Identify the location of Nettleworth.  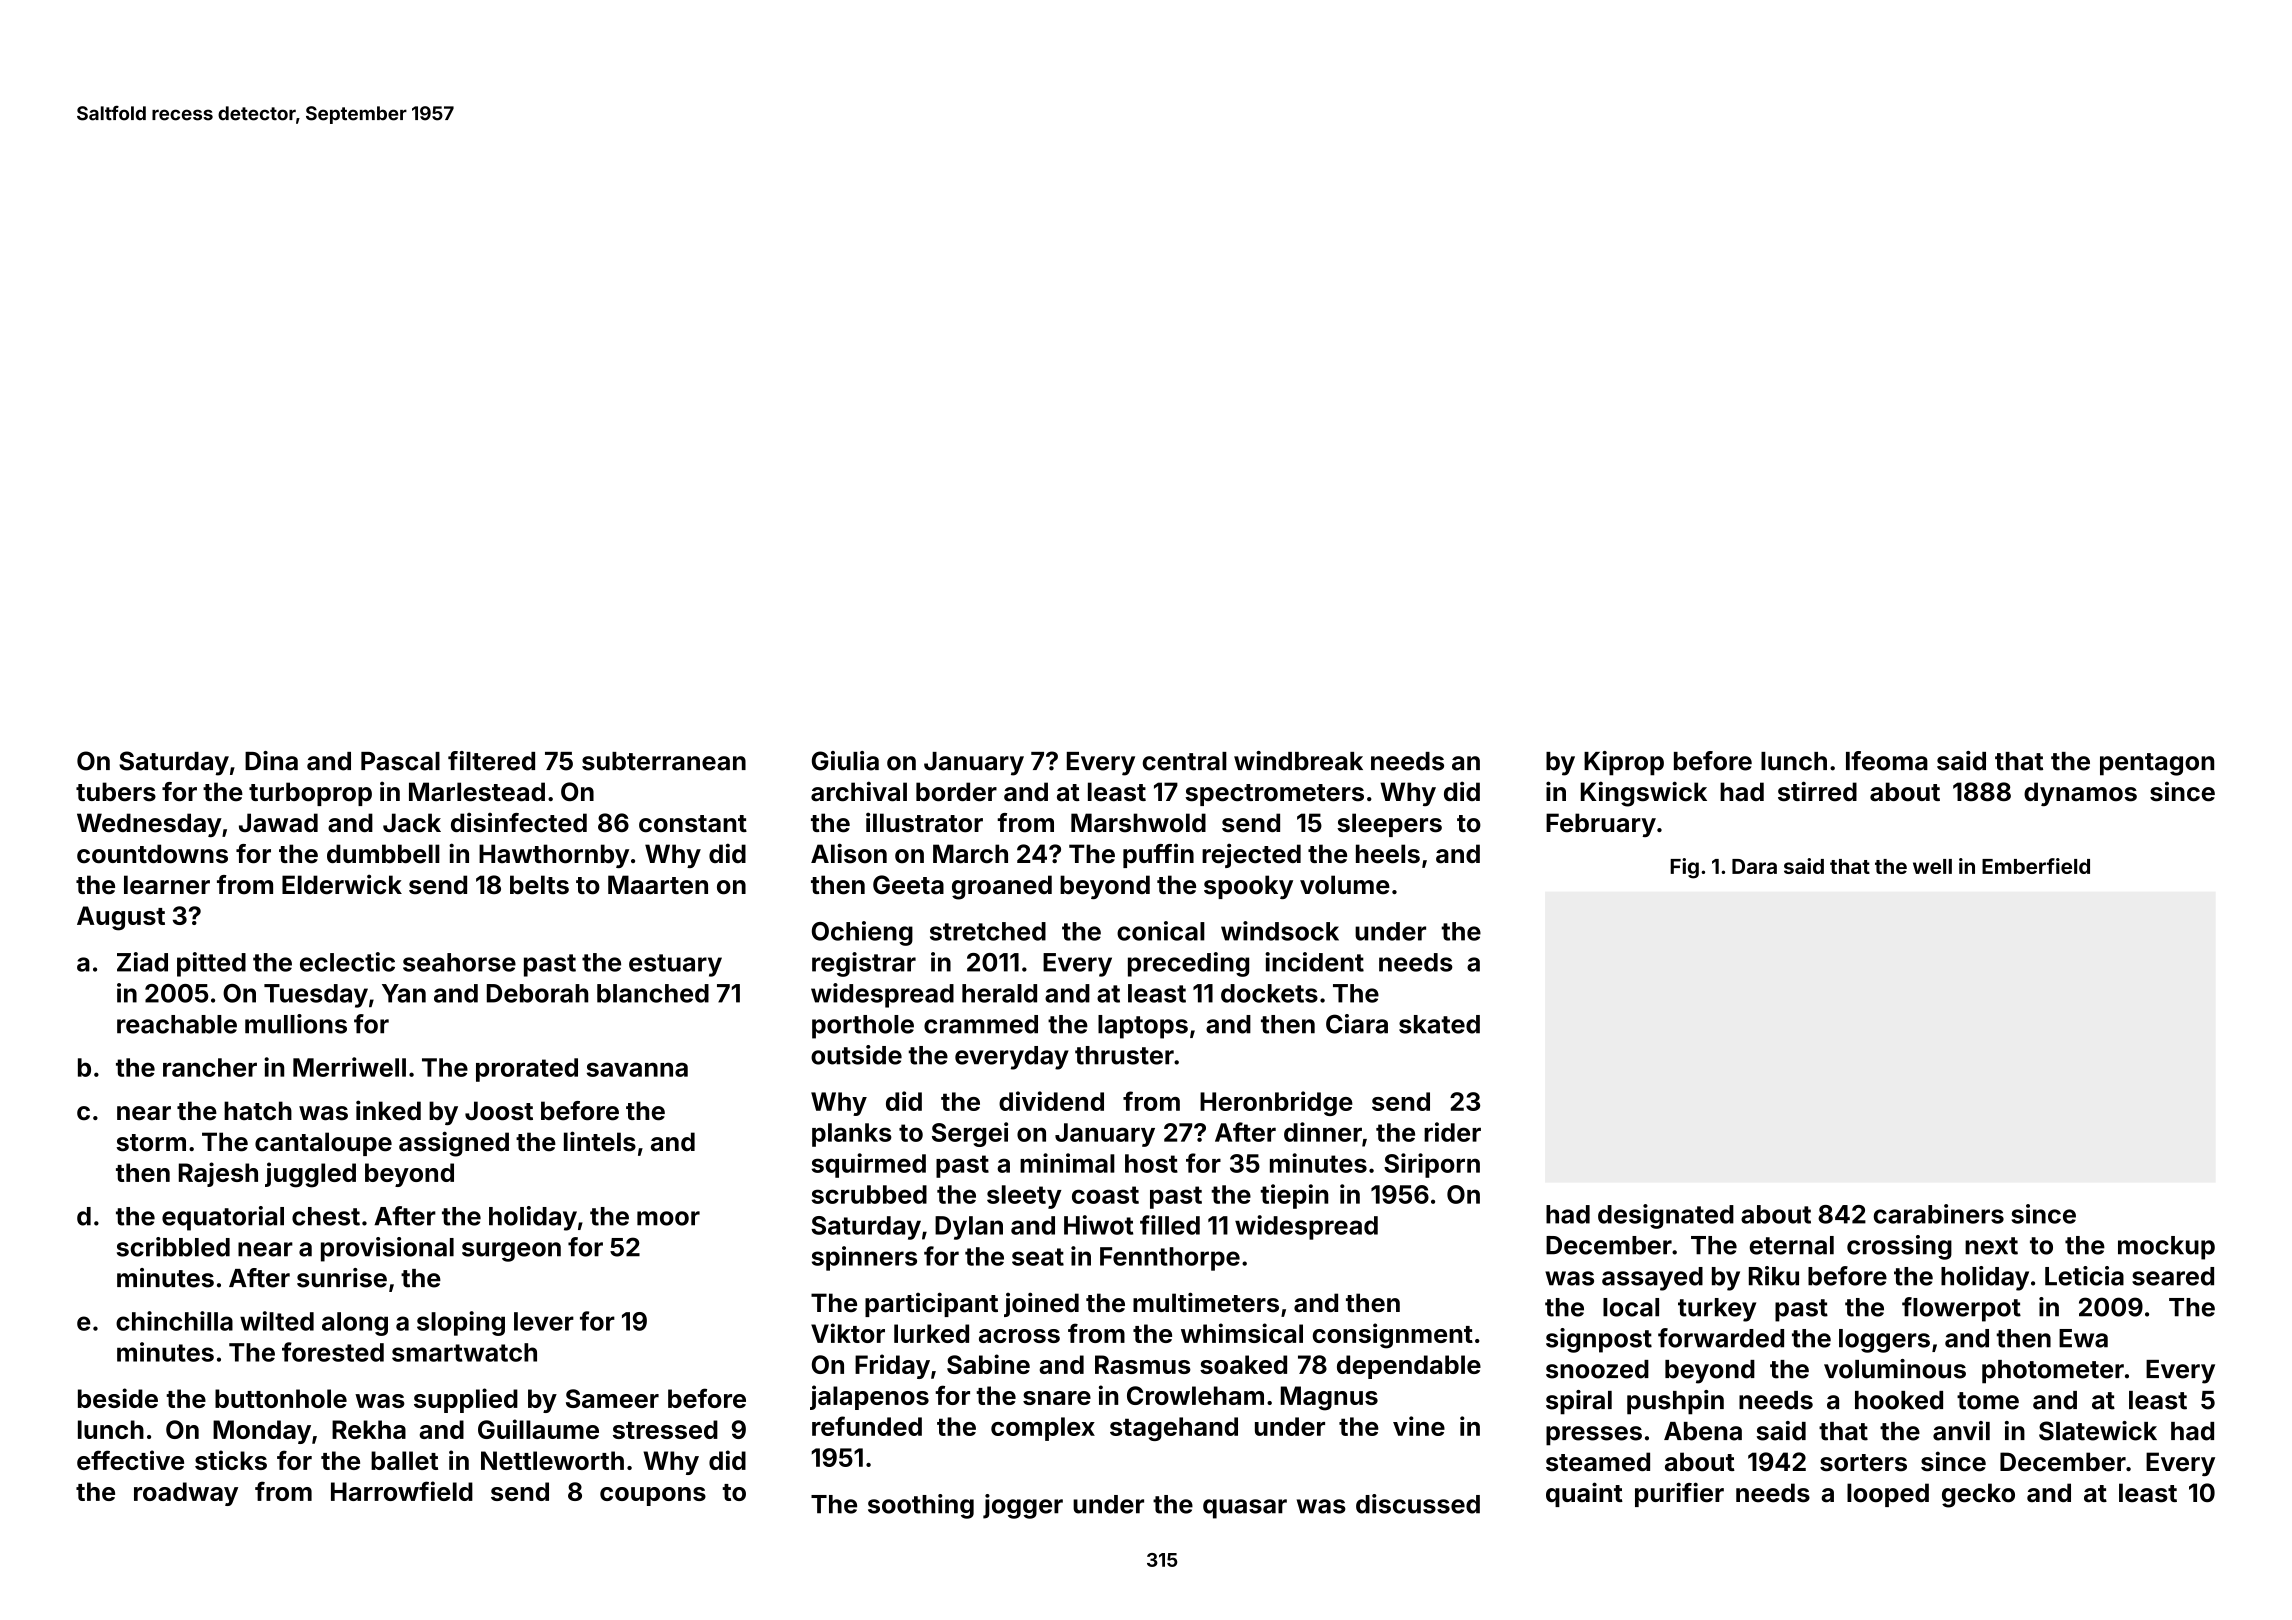
(552, 1460).
